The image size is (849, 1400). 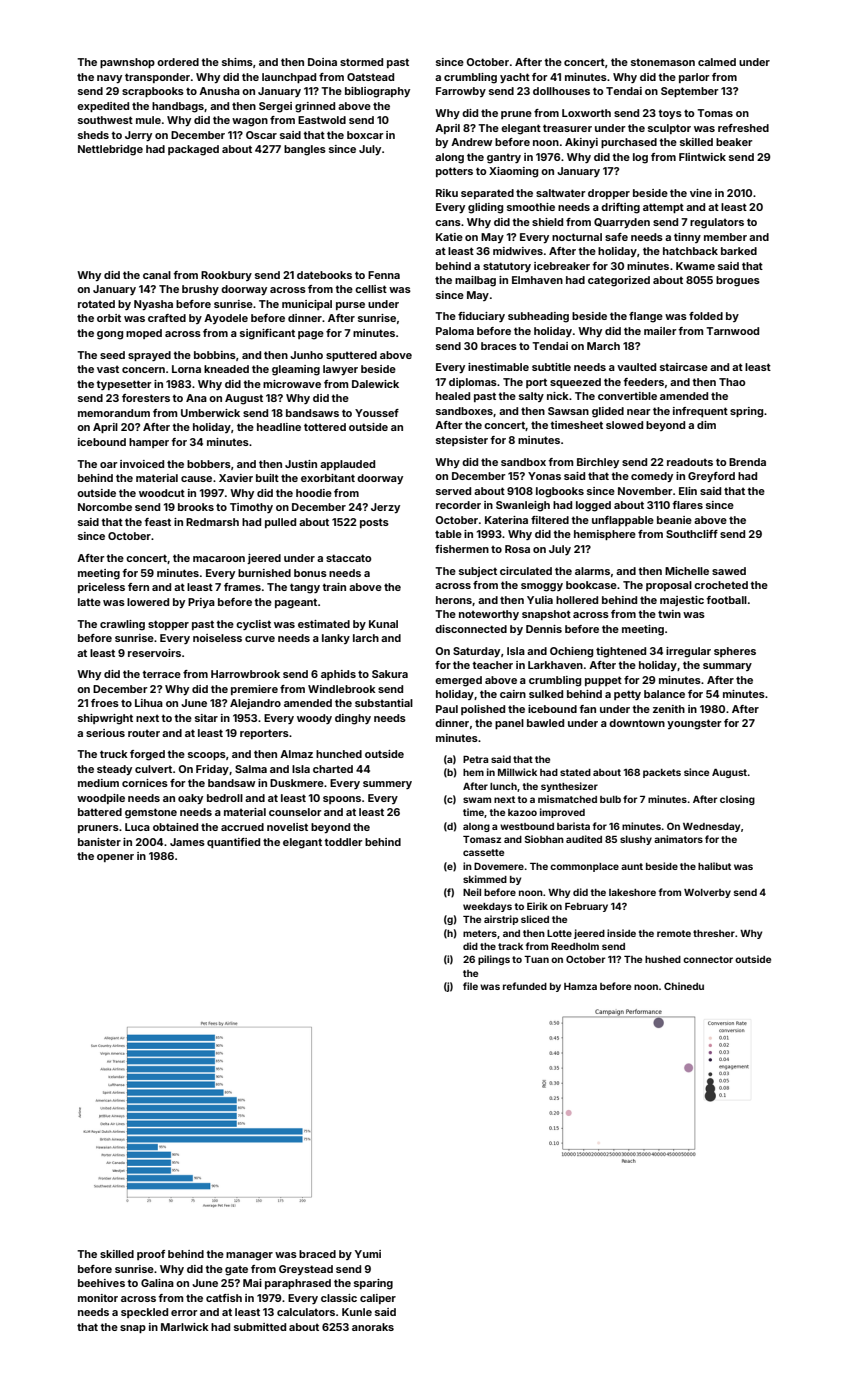 What do you see at coordinates (89, 602) in the image?
I see `latte` at bounding box center [89, 602].
